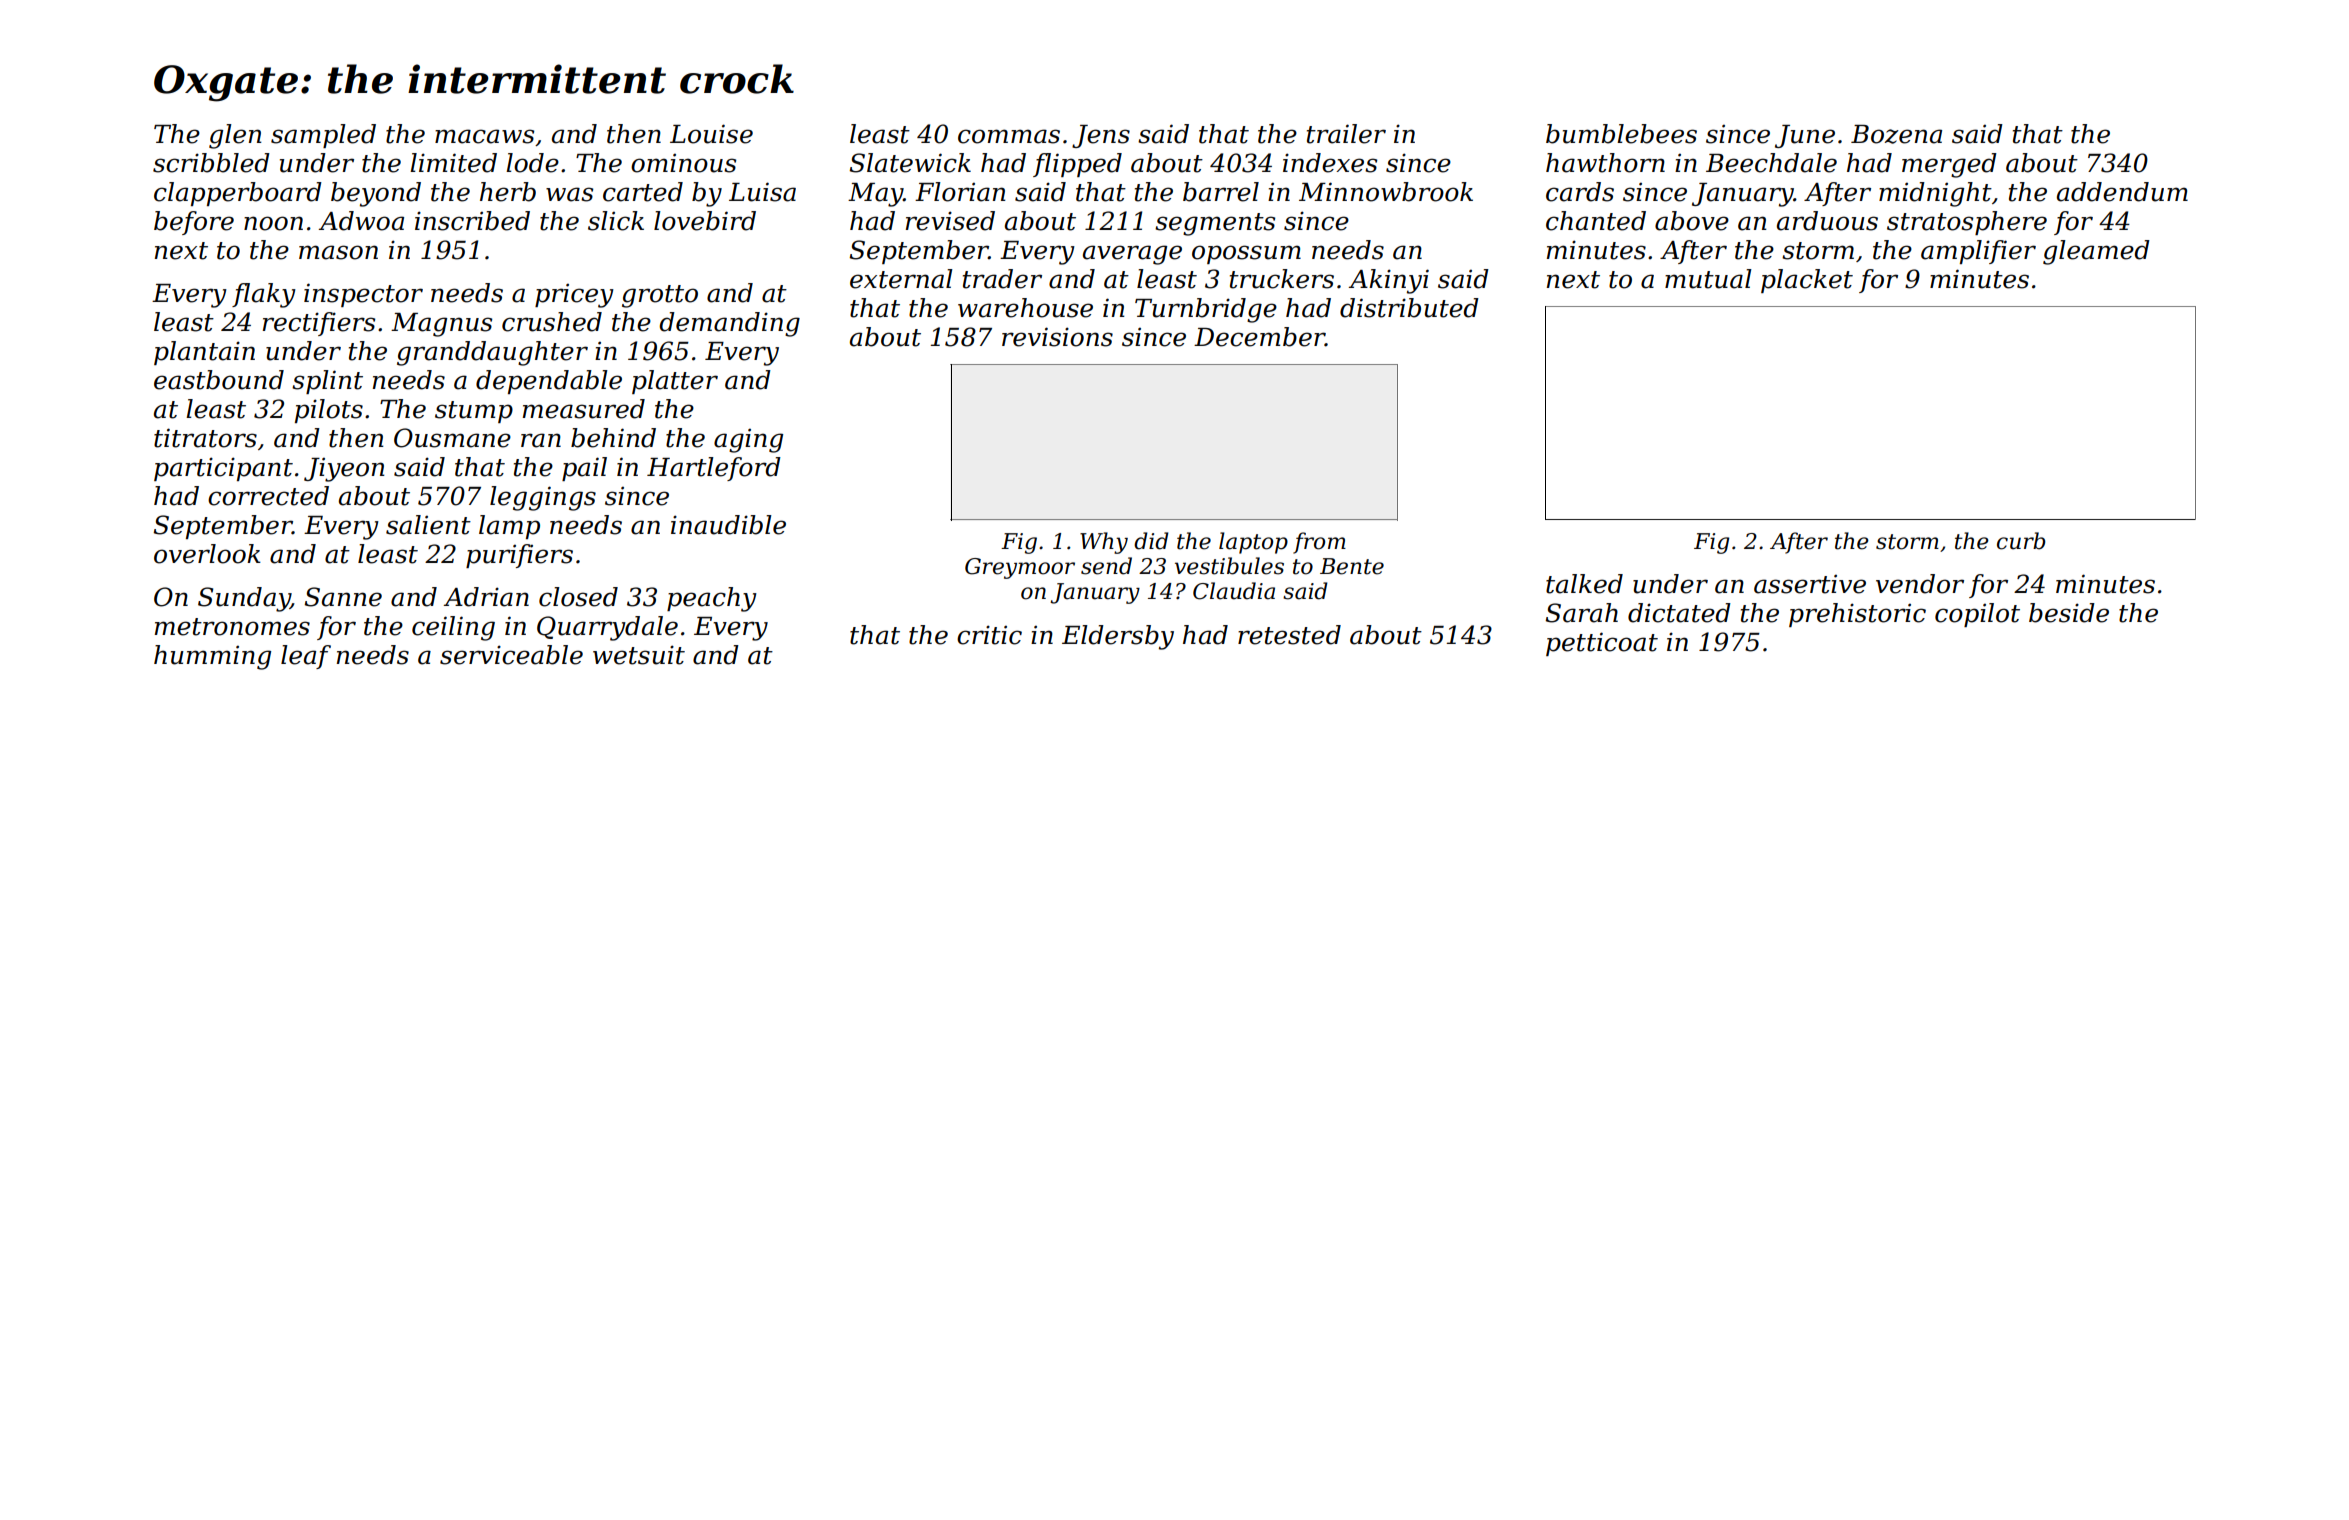 Image resolution: width=2349 pixels, height=1520 pixels. I want to click on Bozena, so click(1896, 134).
